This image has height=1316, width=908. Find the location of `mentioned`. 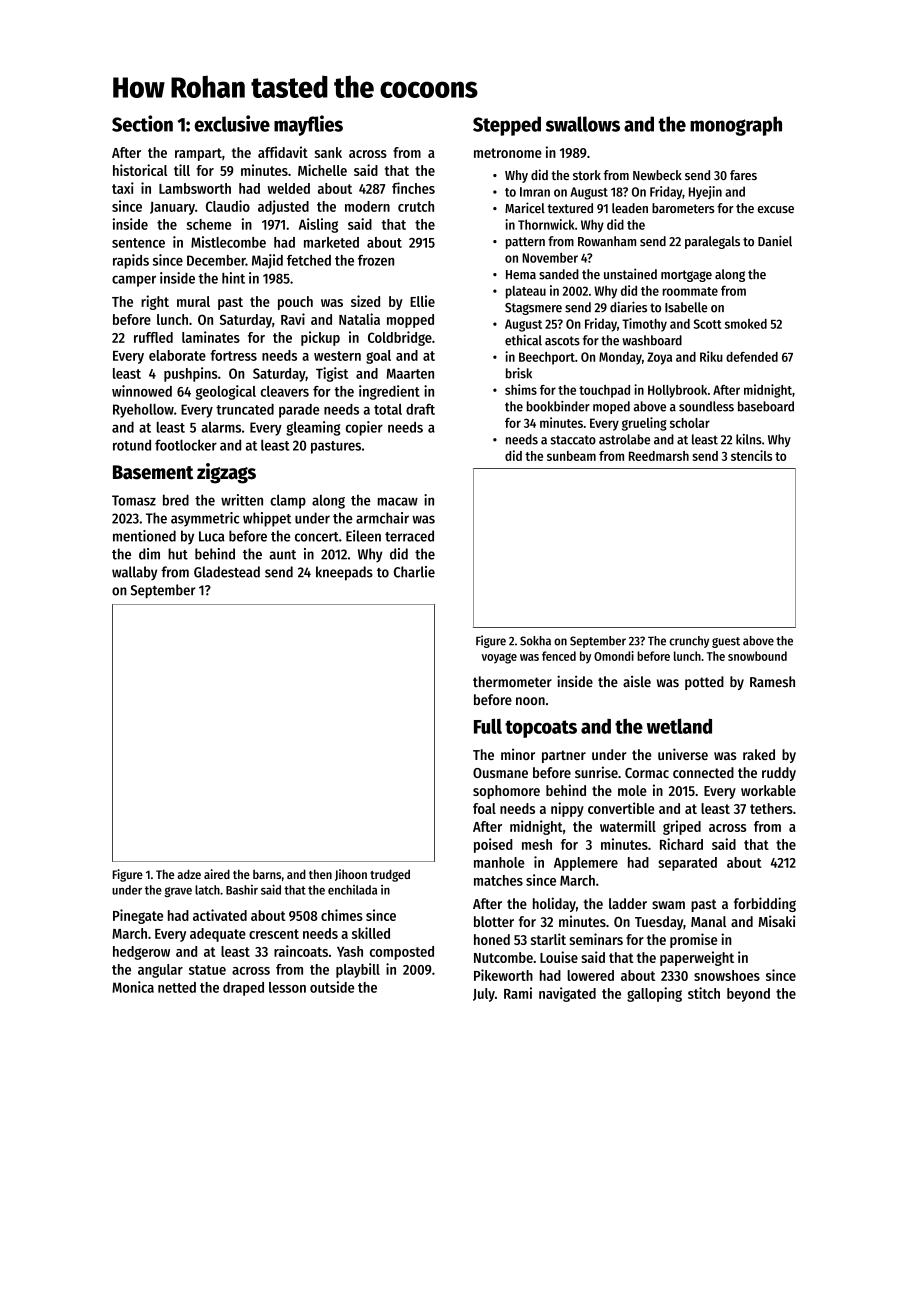

mentioned is located at coordinates (144, 536).
